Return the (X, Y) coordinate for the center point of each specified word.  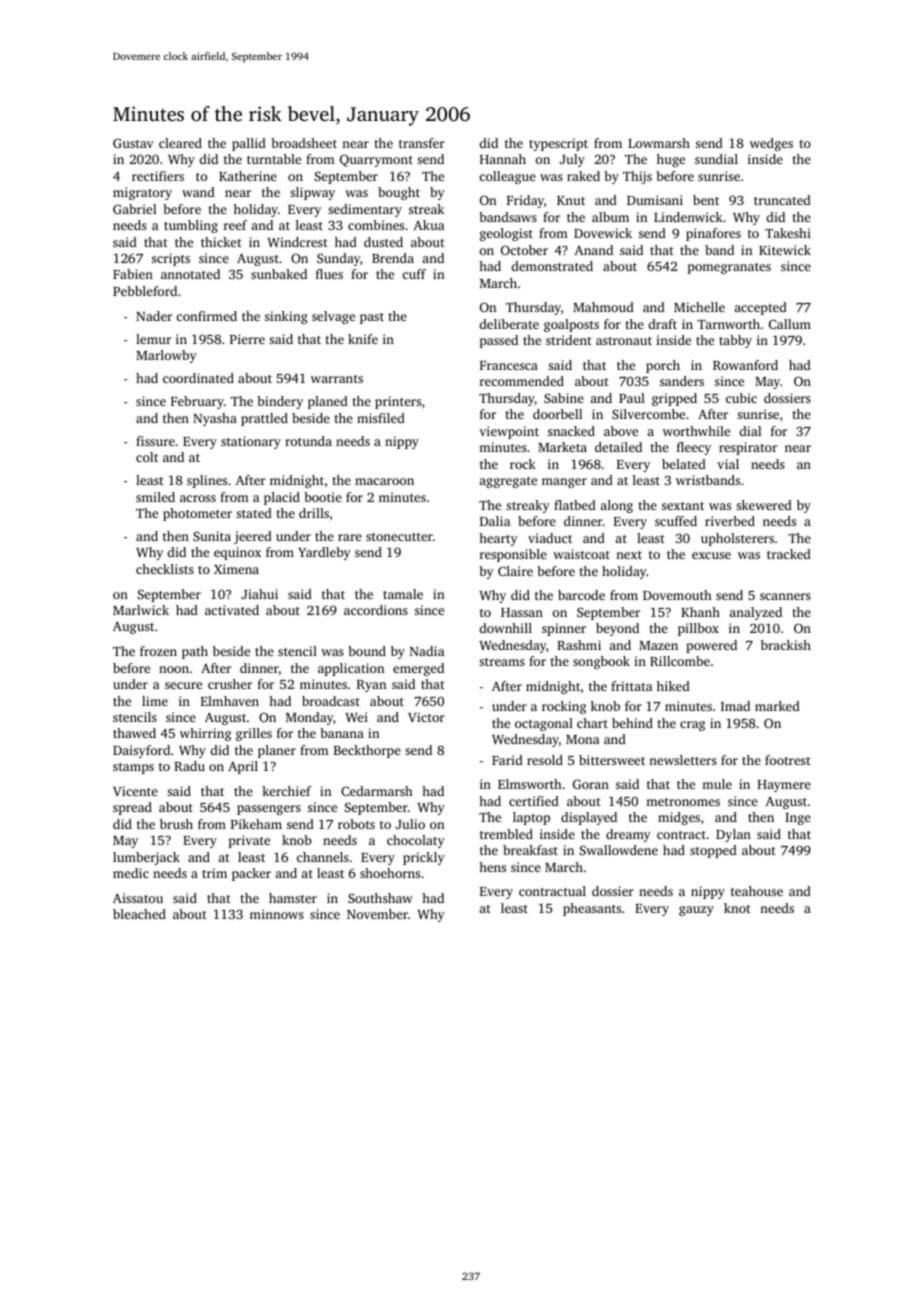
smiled (155, 497)
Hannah (503, 159)
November (377, 914)
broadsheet (304, 143)
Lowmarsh (659, 143)
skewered (764, 505)
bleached (139, 914)
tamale (403, 594)
